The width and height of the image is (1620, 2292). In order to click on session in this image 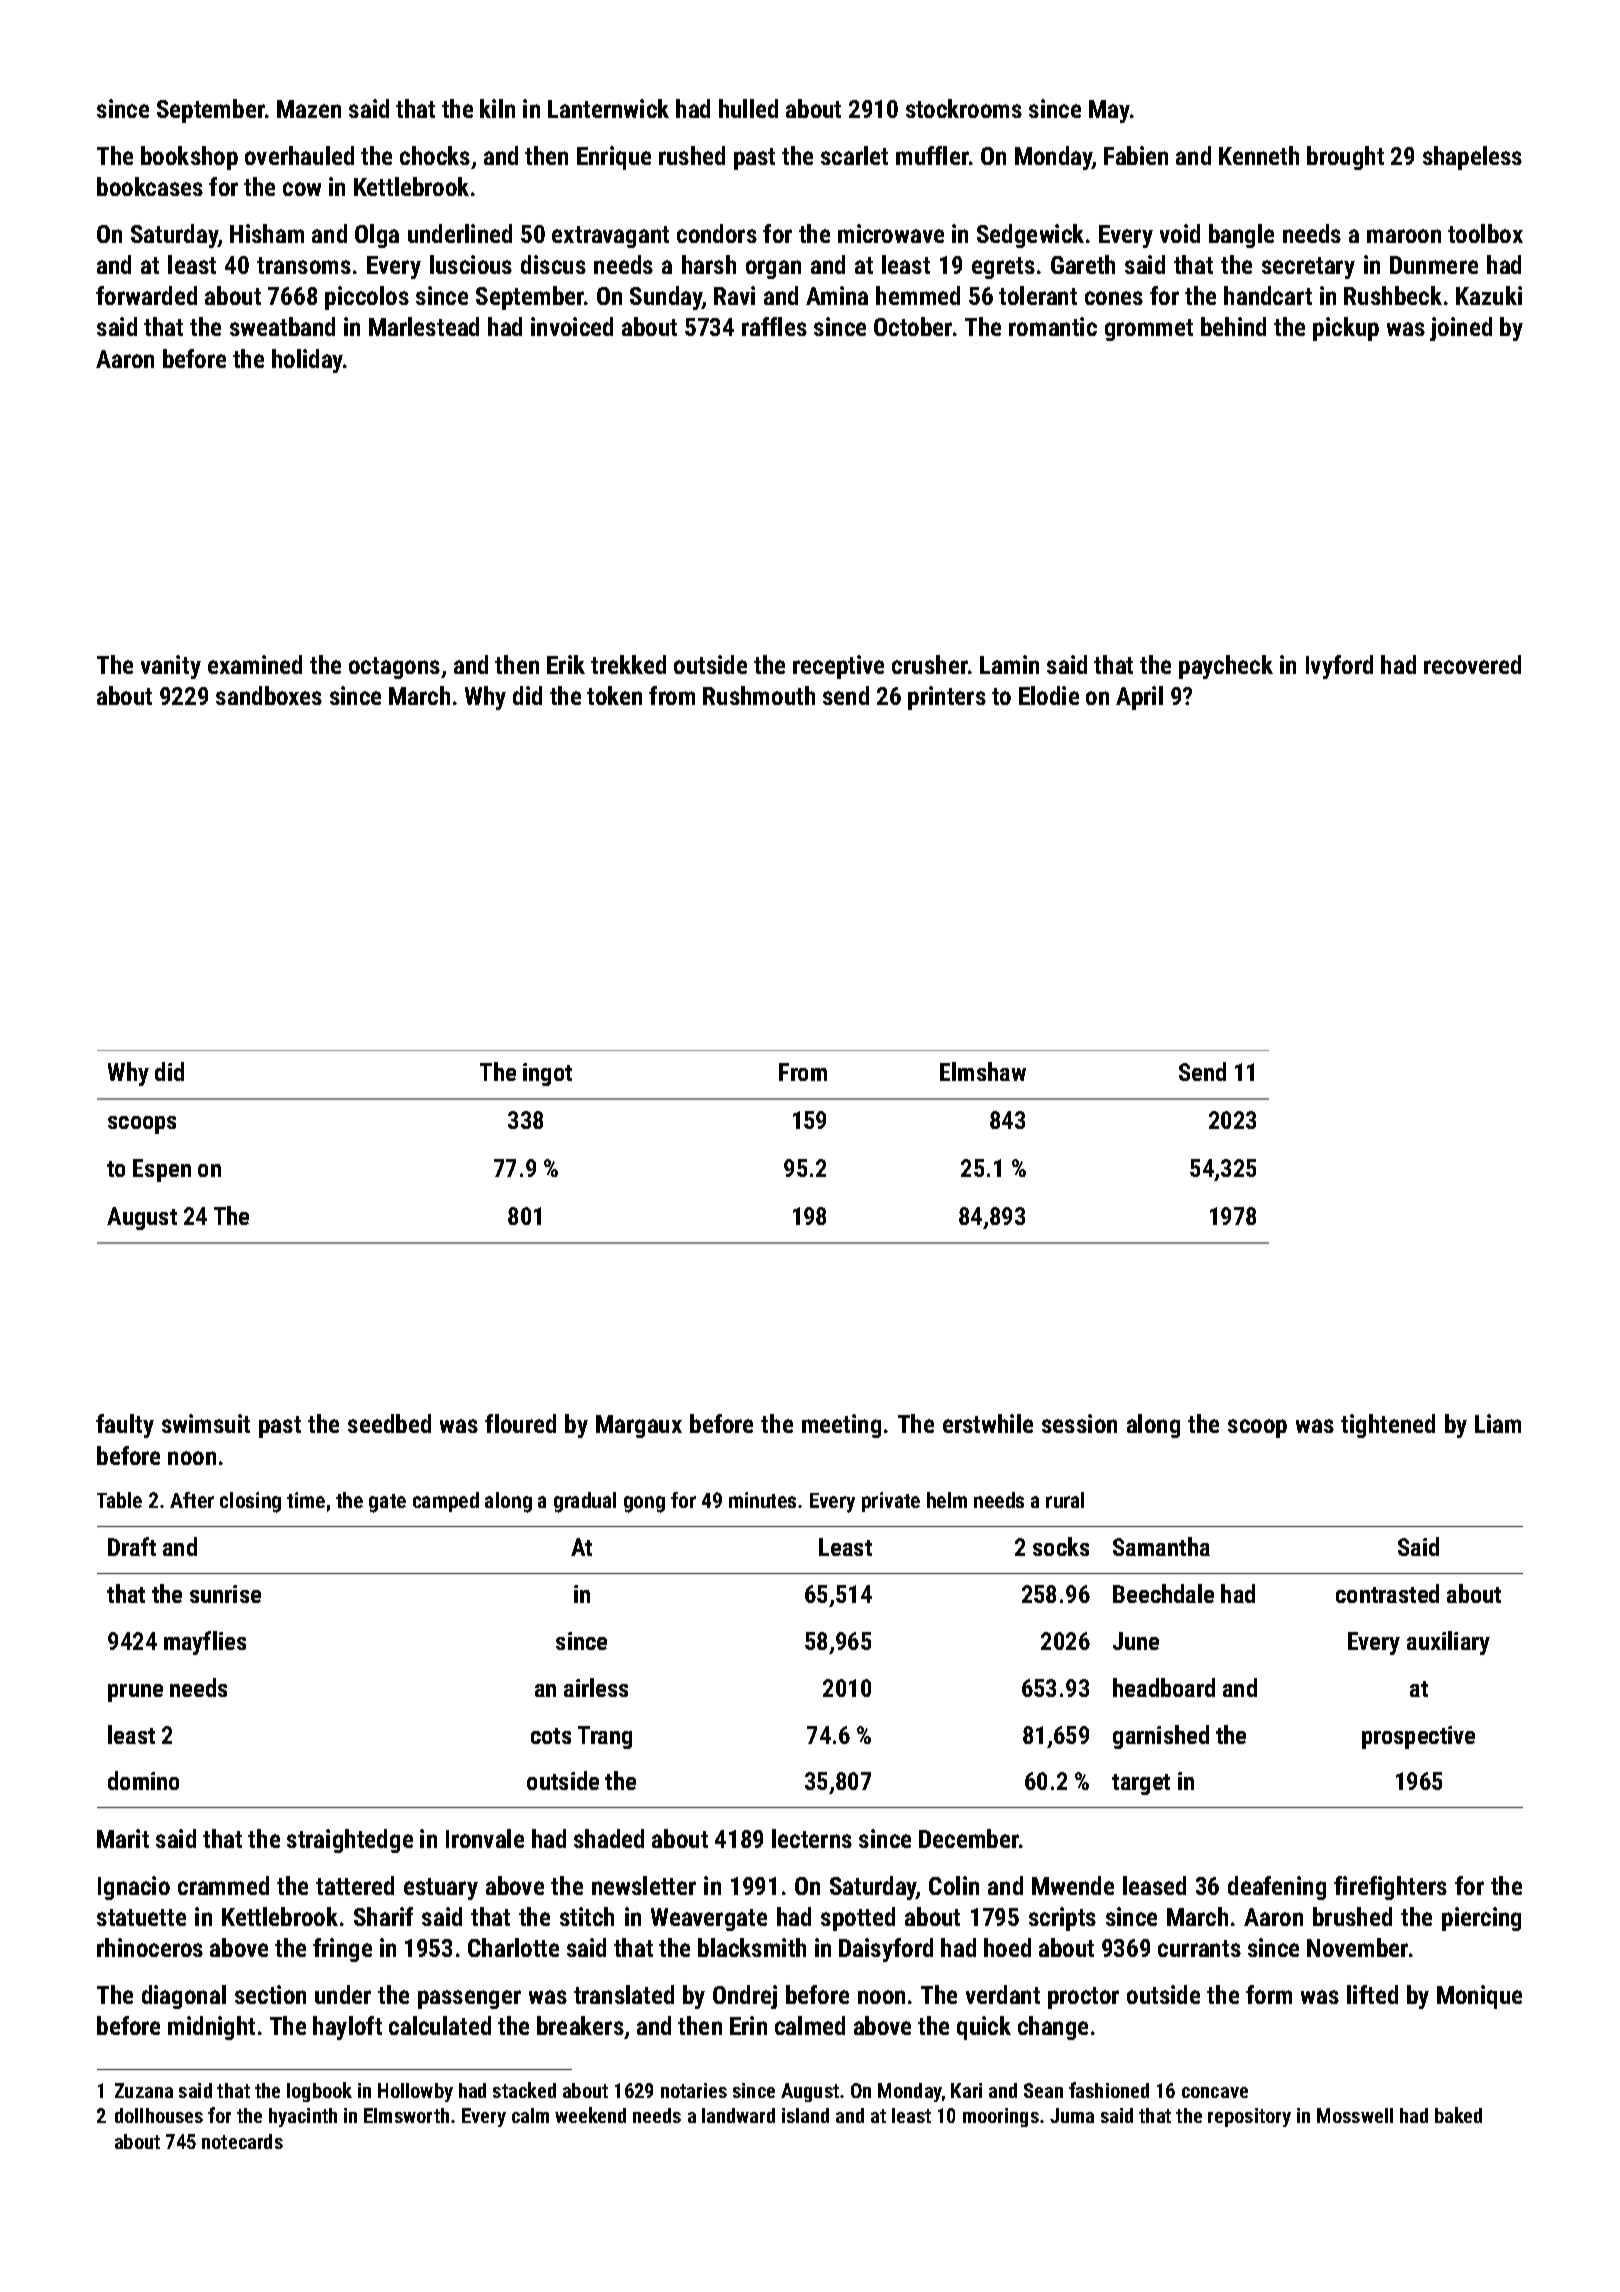, I will do `click(1079, 1423)`.
